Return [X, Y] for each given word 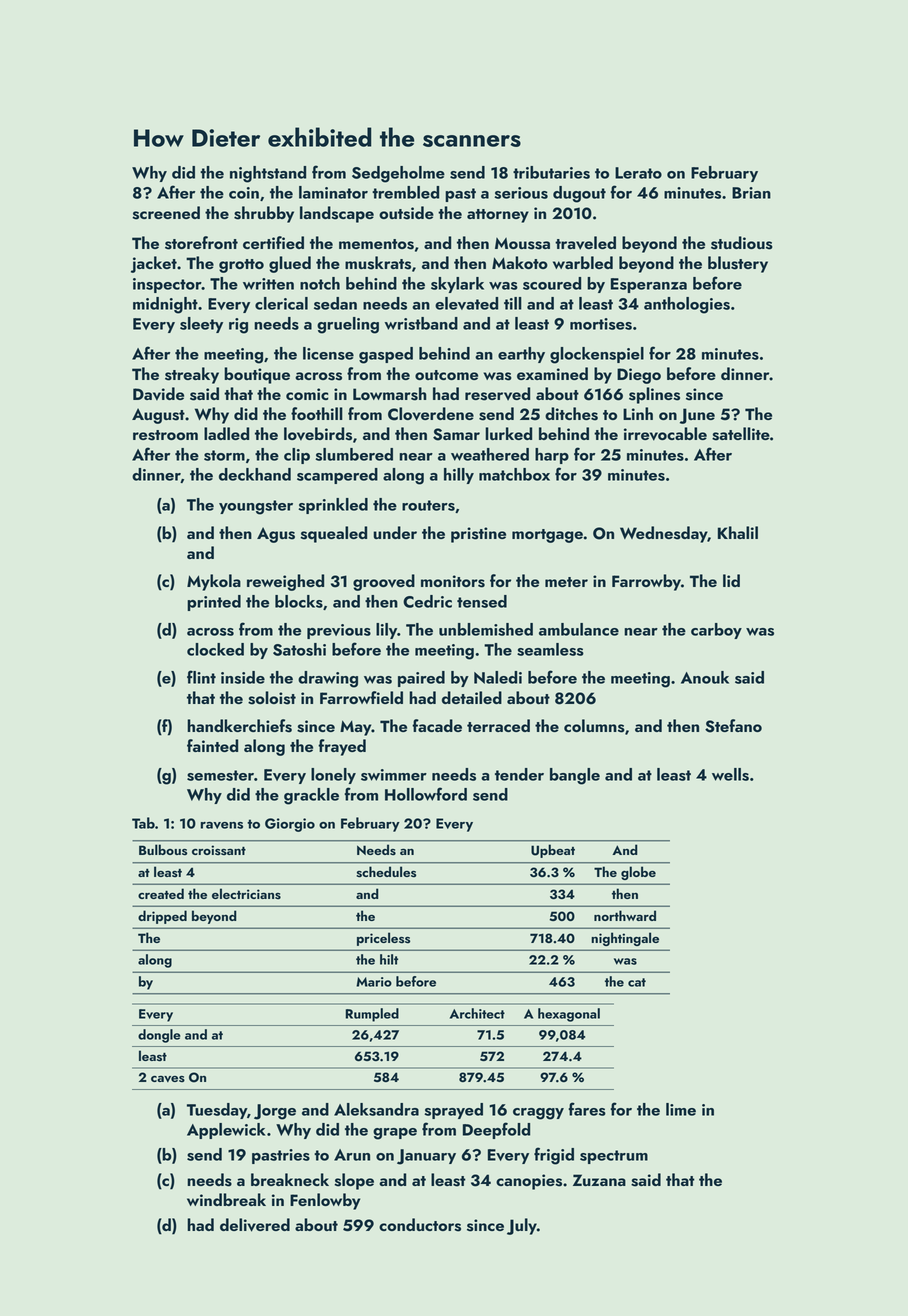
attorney [498, 216]
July [522, 1226]
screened [166, 213]
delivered [255, 1225]
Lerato [638, 173]
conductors [420, 1225]
